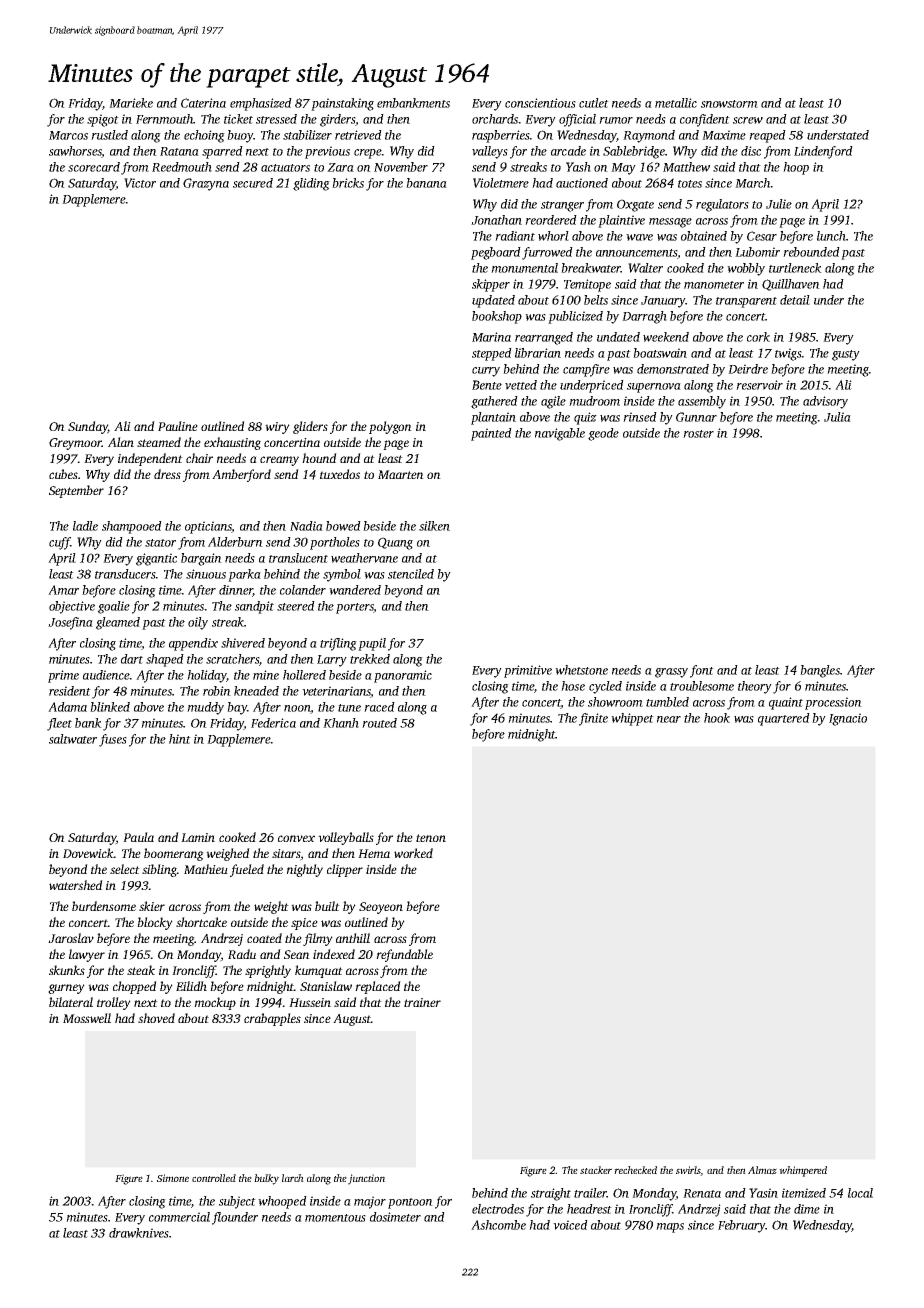 The image size is (924, 1308). Describe the element at coordinates (71, 1002) in the screenshot. I see `bilateral` at that location.
